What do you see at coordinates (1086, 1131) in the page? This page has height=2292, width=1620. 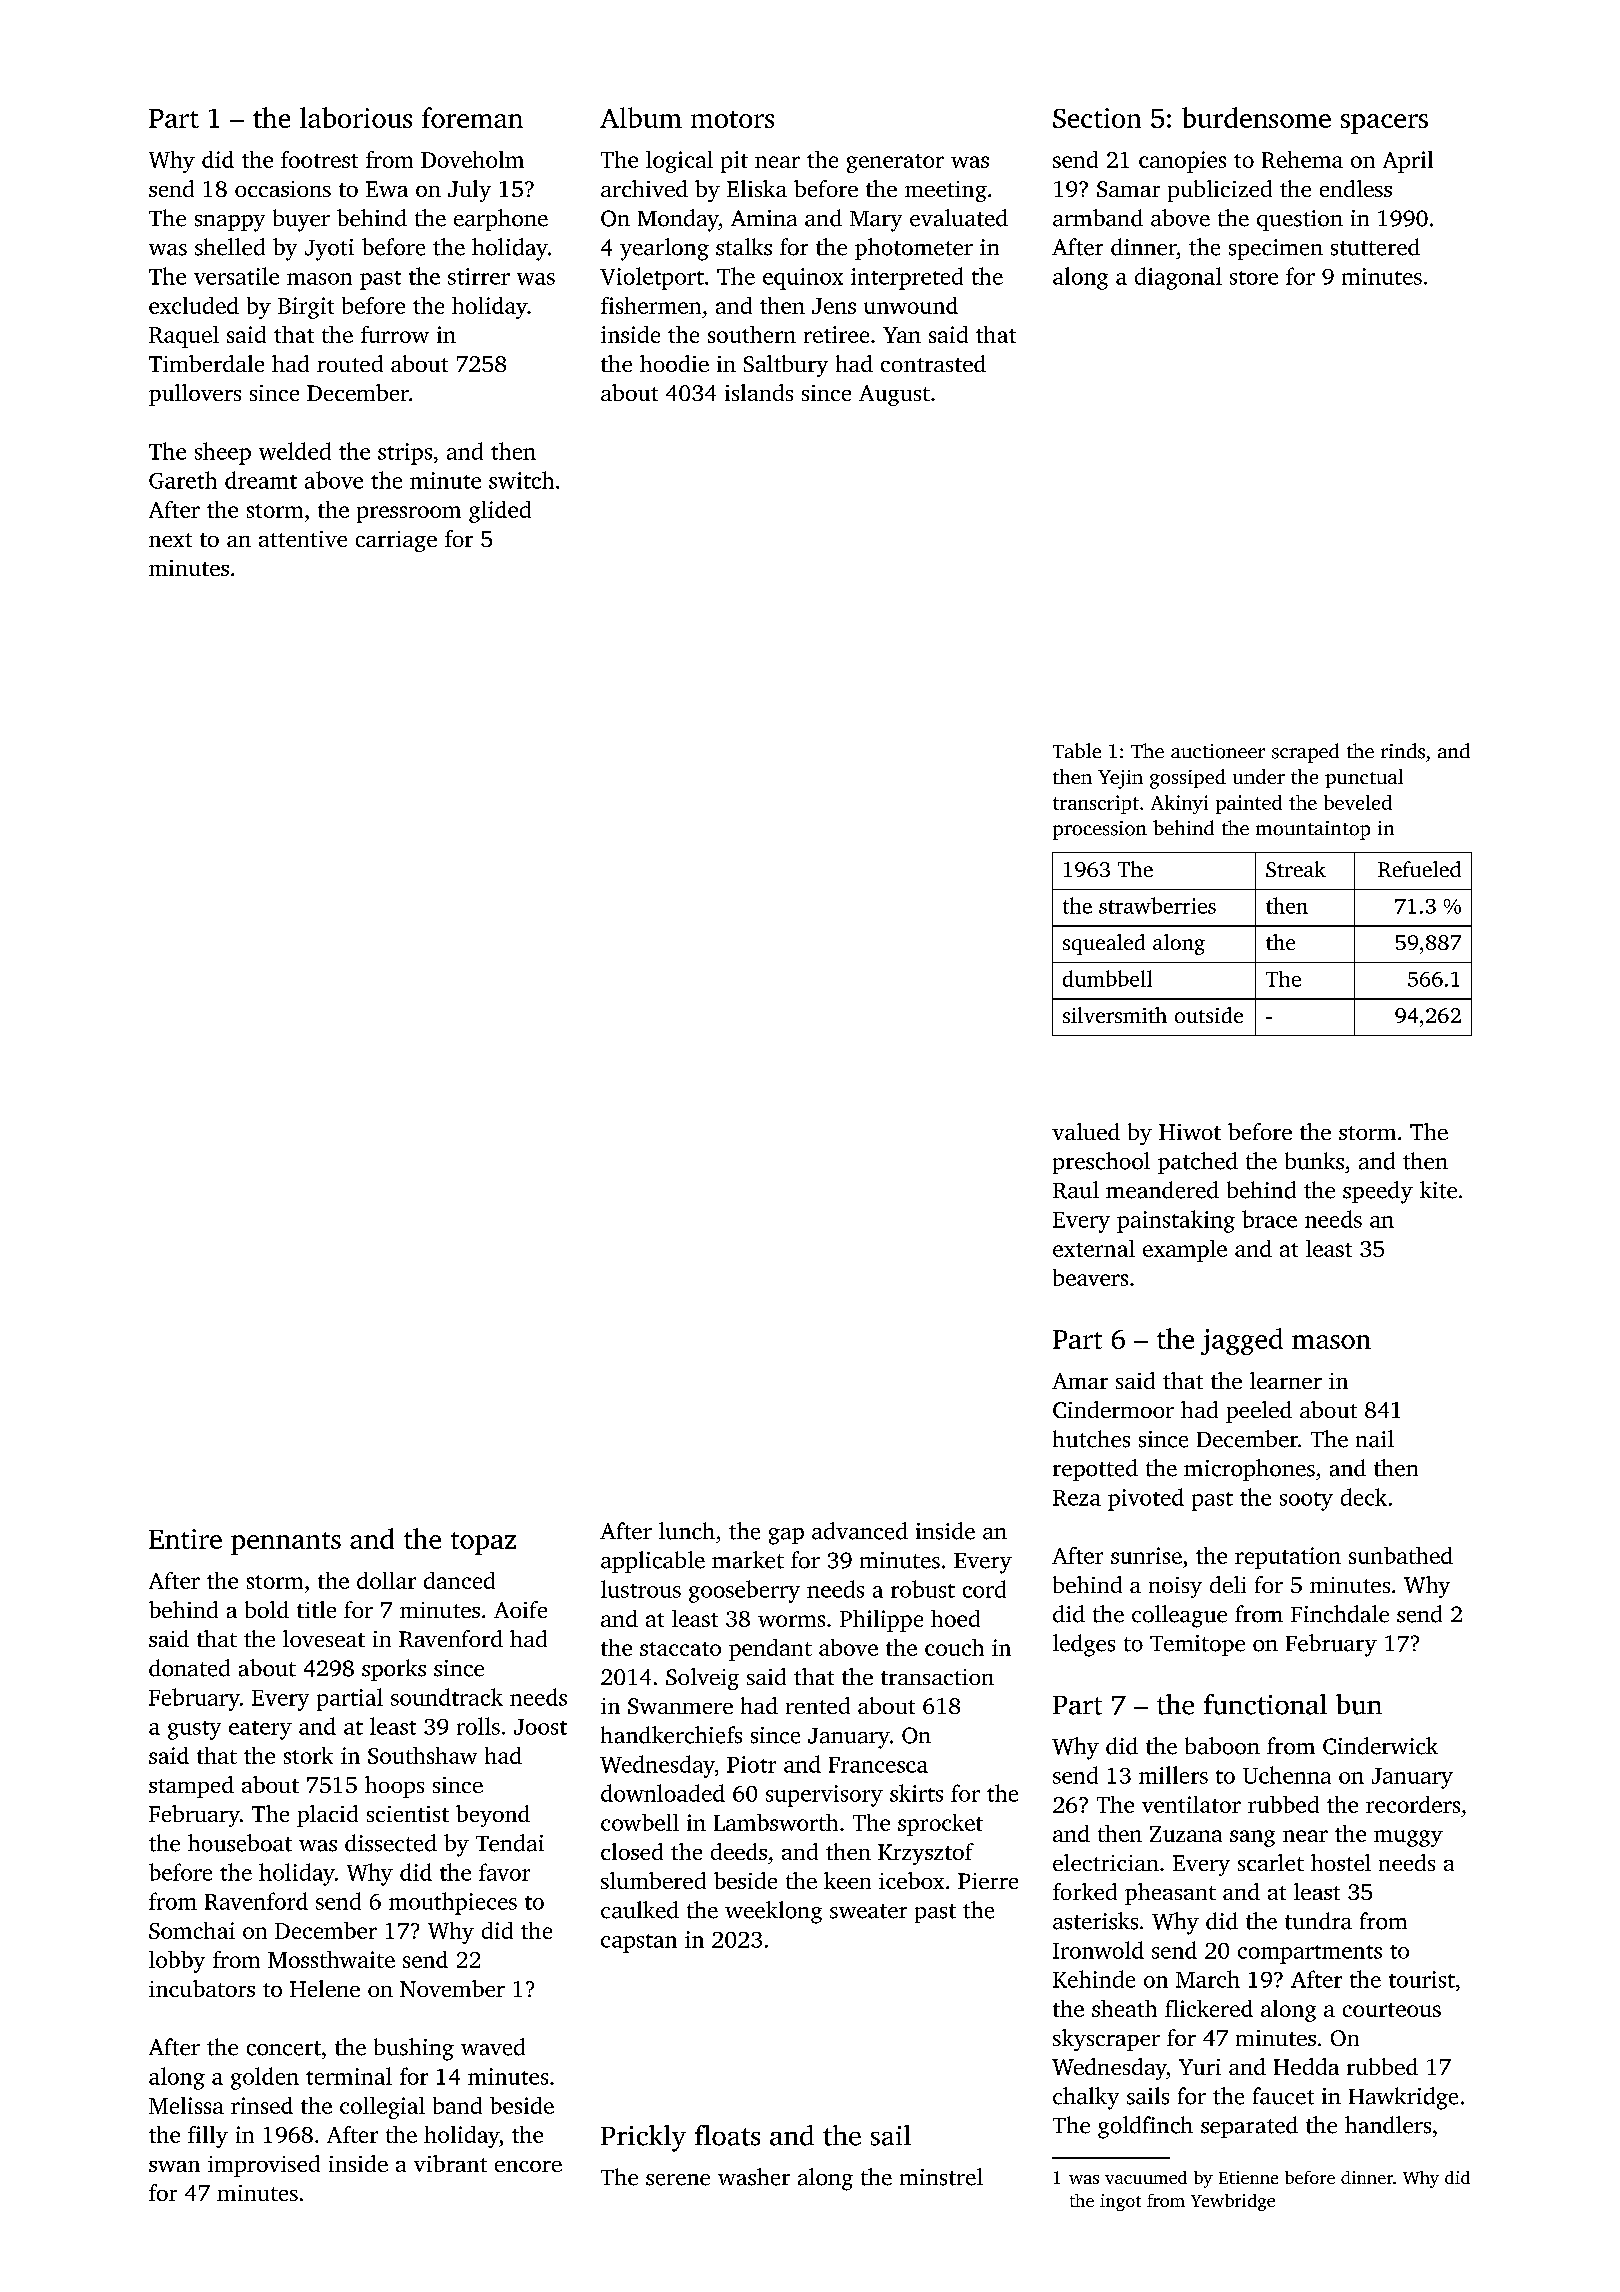 I see `valued` at bounding box center [1086, 1131].
